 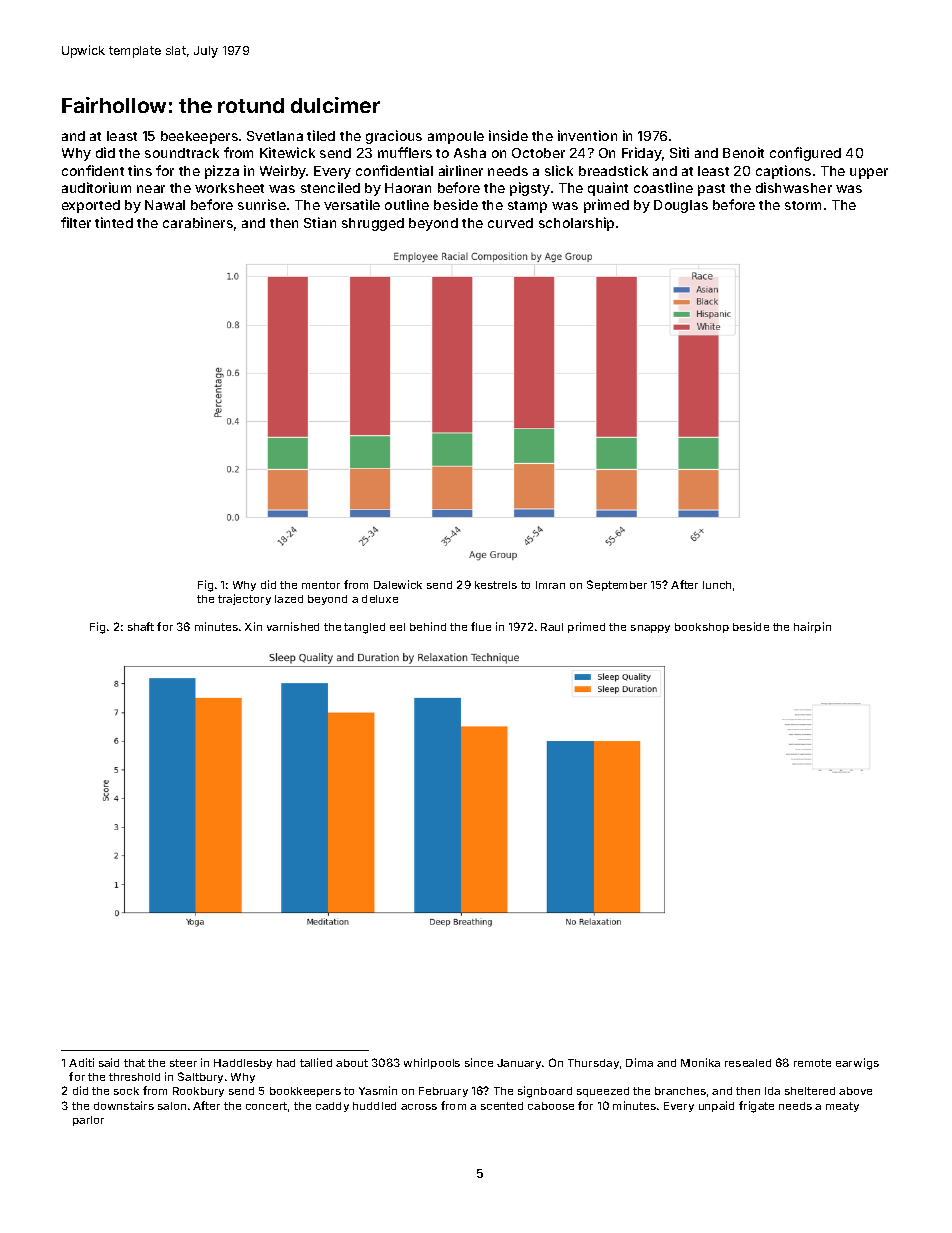 I want to click on Haddlesby, so click(x=243, y=1064).
